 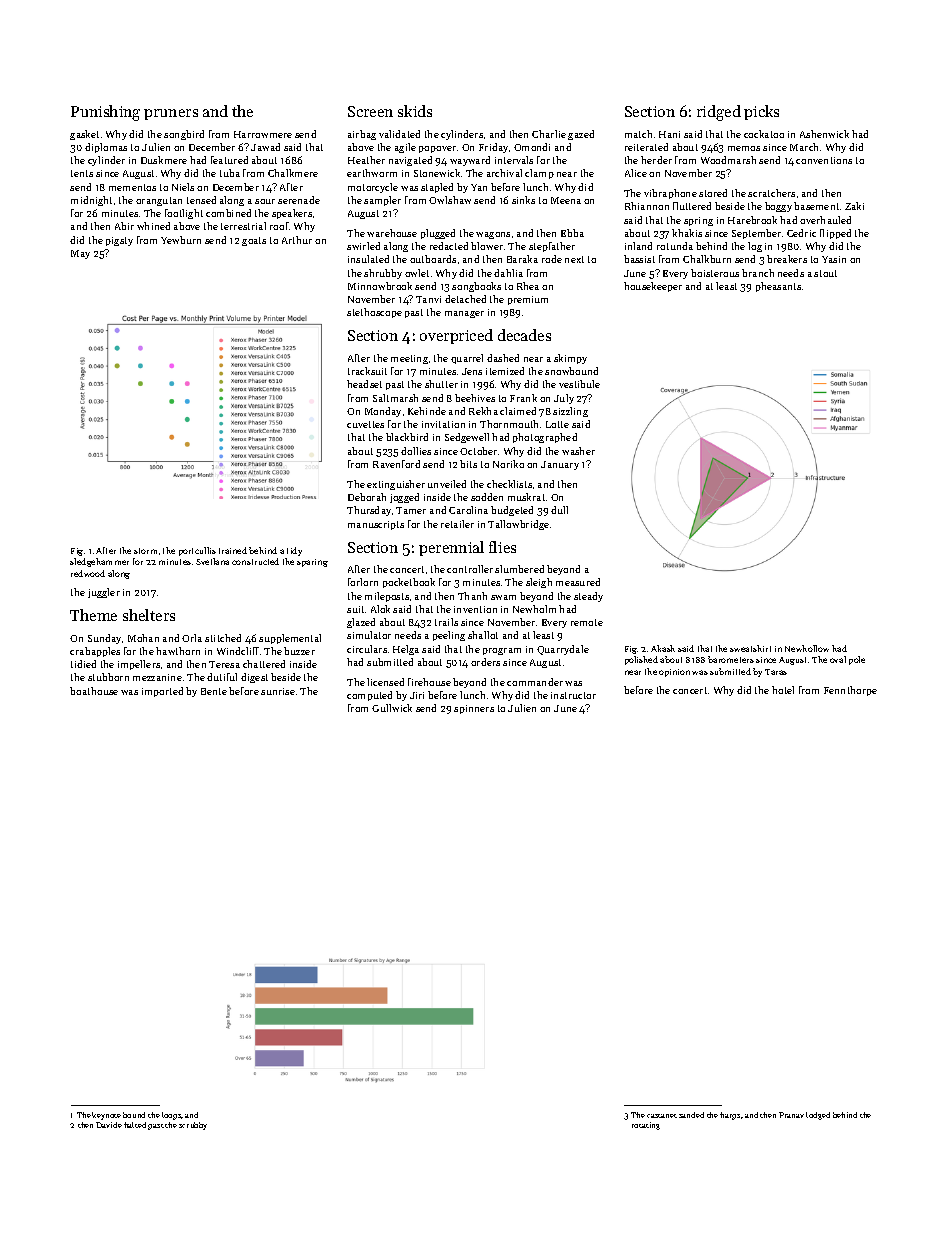 What do you see at coordinates (783, 690) in the image?
I see `hotel` at bounding box center [783, 690].
